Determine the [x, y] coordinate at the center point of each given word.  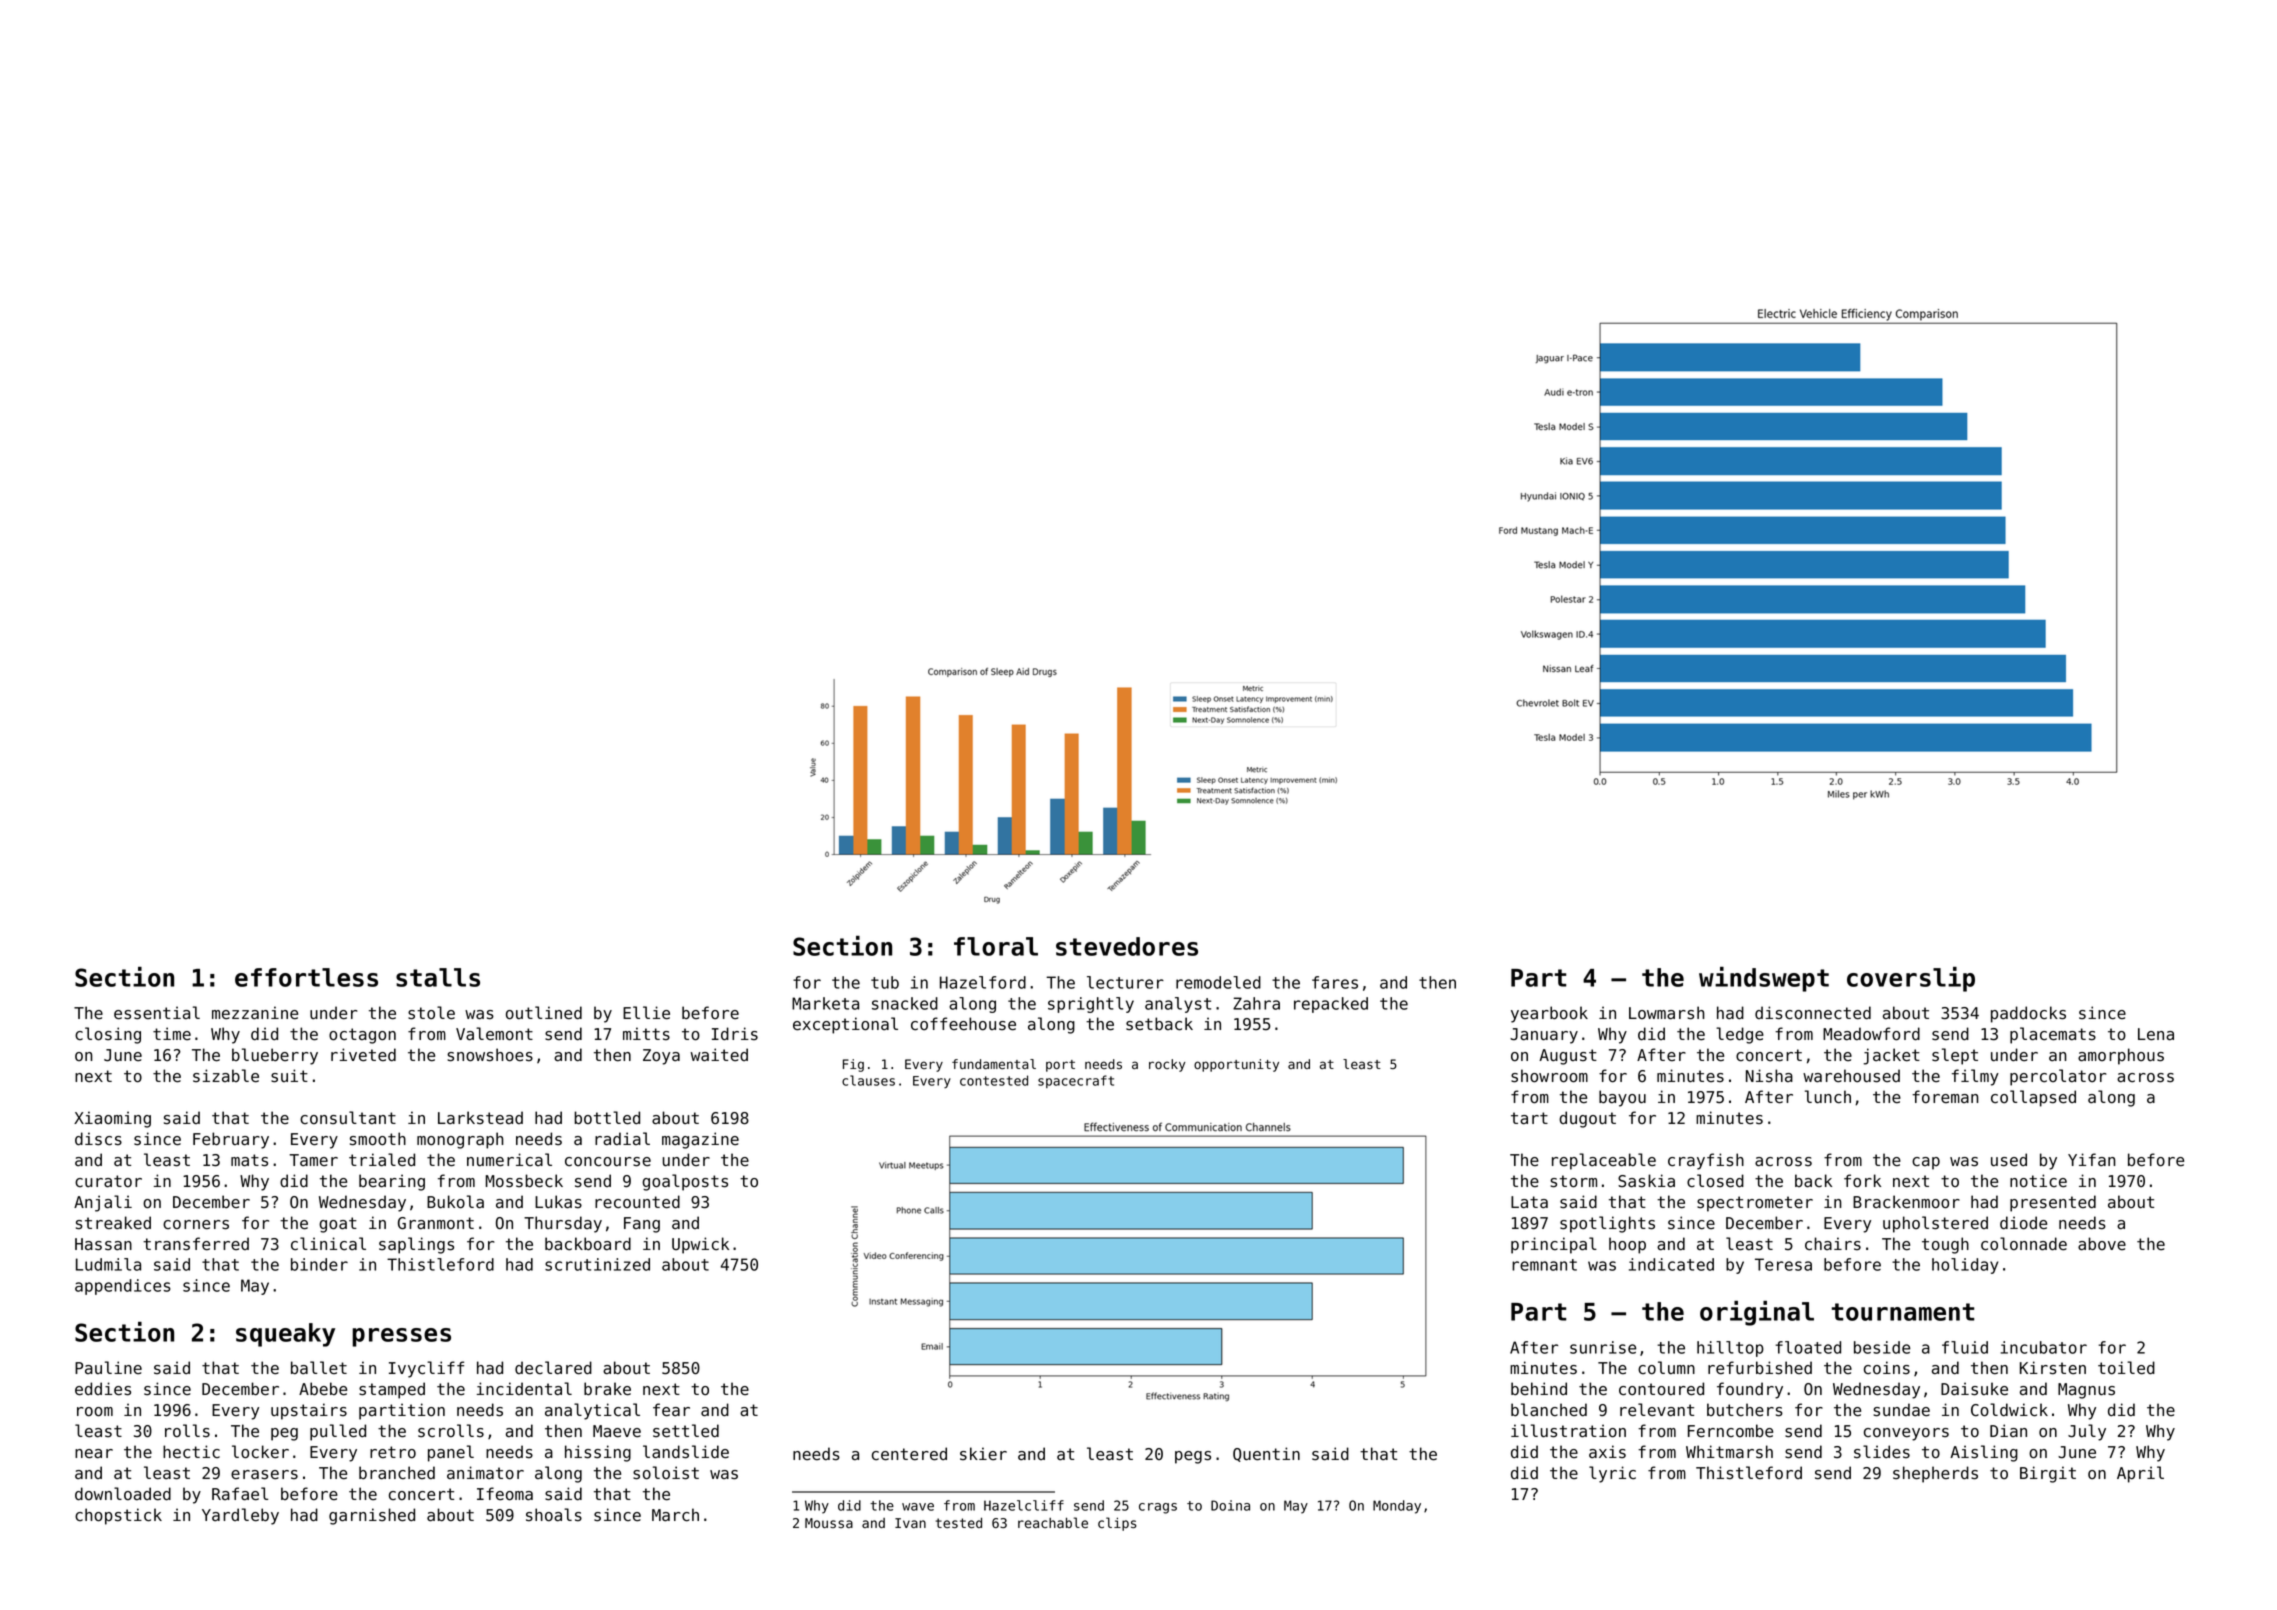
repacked [1331, 1005]
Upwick [700, 1245]
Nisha [1769, 1076]
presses [401, 1337]
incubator [2044, 1347]
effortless [306, 977]
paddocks [2028, 1014]
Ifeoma [505, 1494]
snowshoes [490, 1055]
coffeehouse [963, 1024]
